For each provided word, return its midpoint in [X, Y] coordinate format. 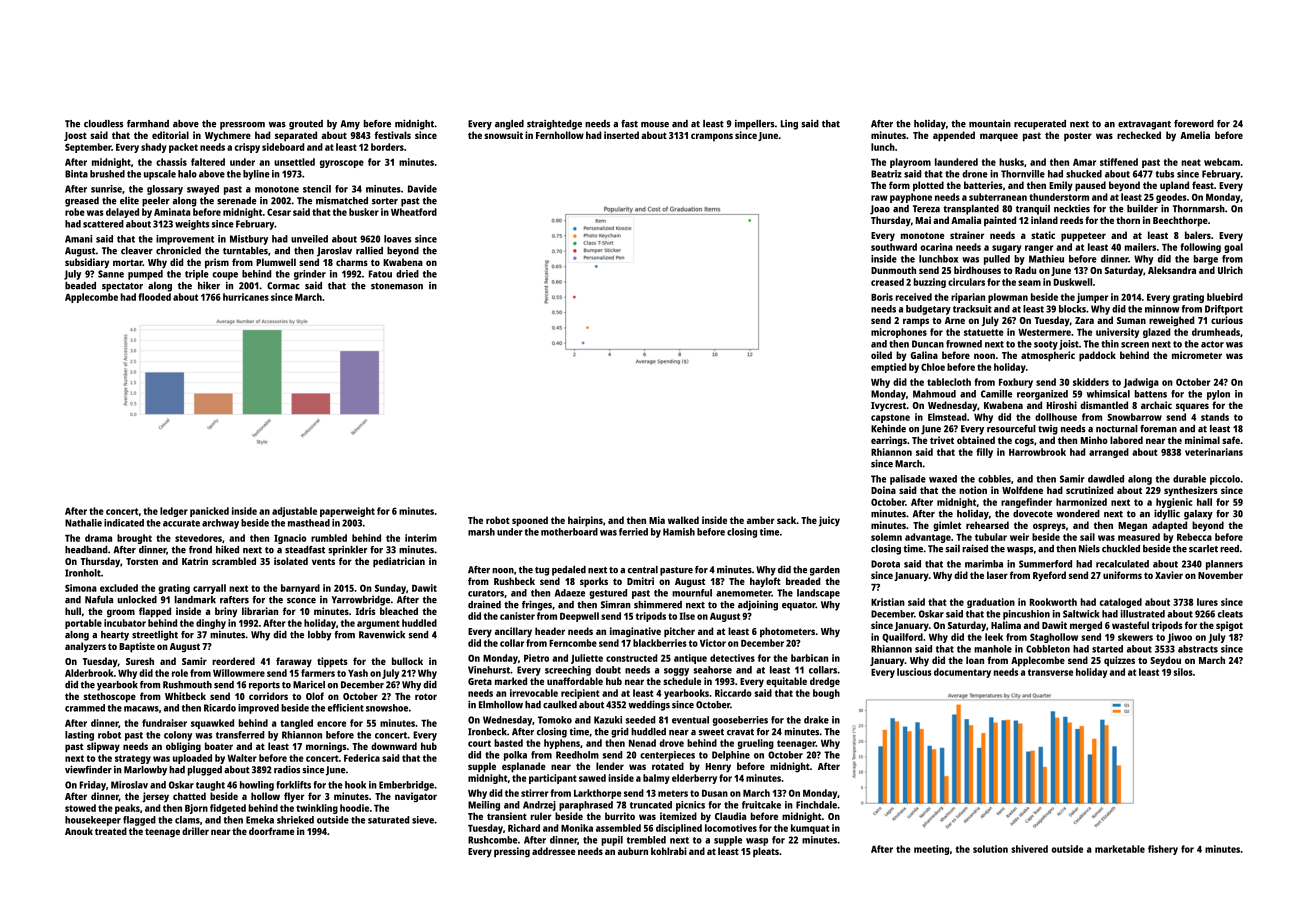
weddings [649, 705]
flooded [154, 297]
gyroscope [342, 164]
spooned [530, 521]
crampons [712, 137]
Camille [996, 394]
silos [1183, 672]
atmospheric [1048, 356]
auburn [633, 851]
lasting [79, 736]
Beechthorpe [1180, 221]
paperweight [347, 512]
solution [990, 849]
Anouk [79, 831]
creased [887, 282]
